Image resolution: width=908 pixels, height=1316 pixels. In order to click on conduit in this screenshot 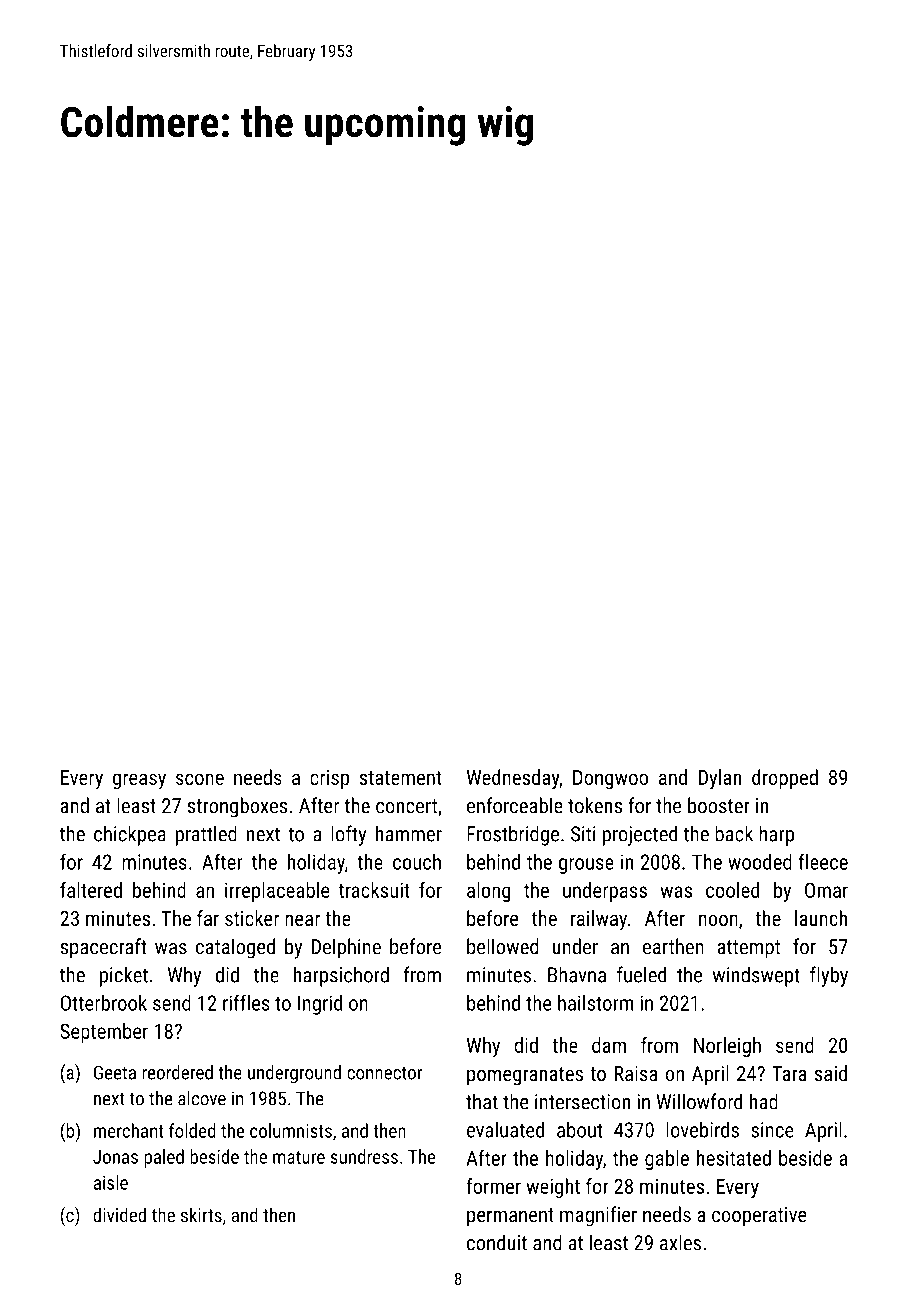, I will do `click(497, 1242)`.
